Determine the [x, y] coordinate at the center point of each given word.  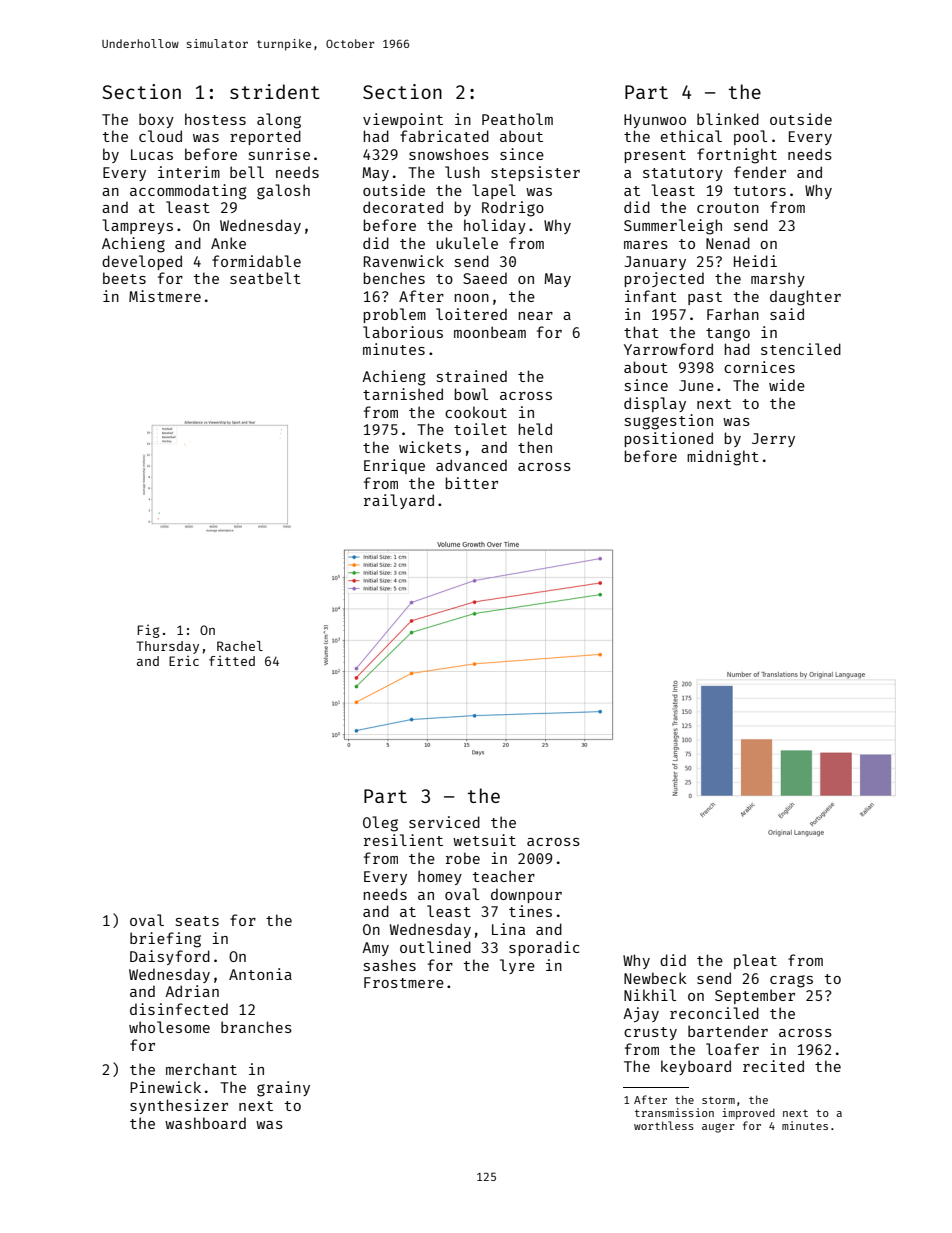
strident [275, 91]
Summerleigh [673, 227]
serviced [444, 822]
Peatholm [517, 119]
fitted [232, 660]
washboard [205, 1123]
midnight [723, 458]
